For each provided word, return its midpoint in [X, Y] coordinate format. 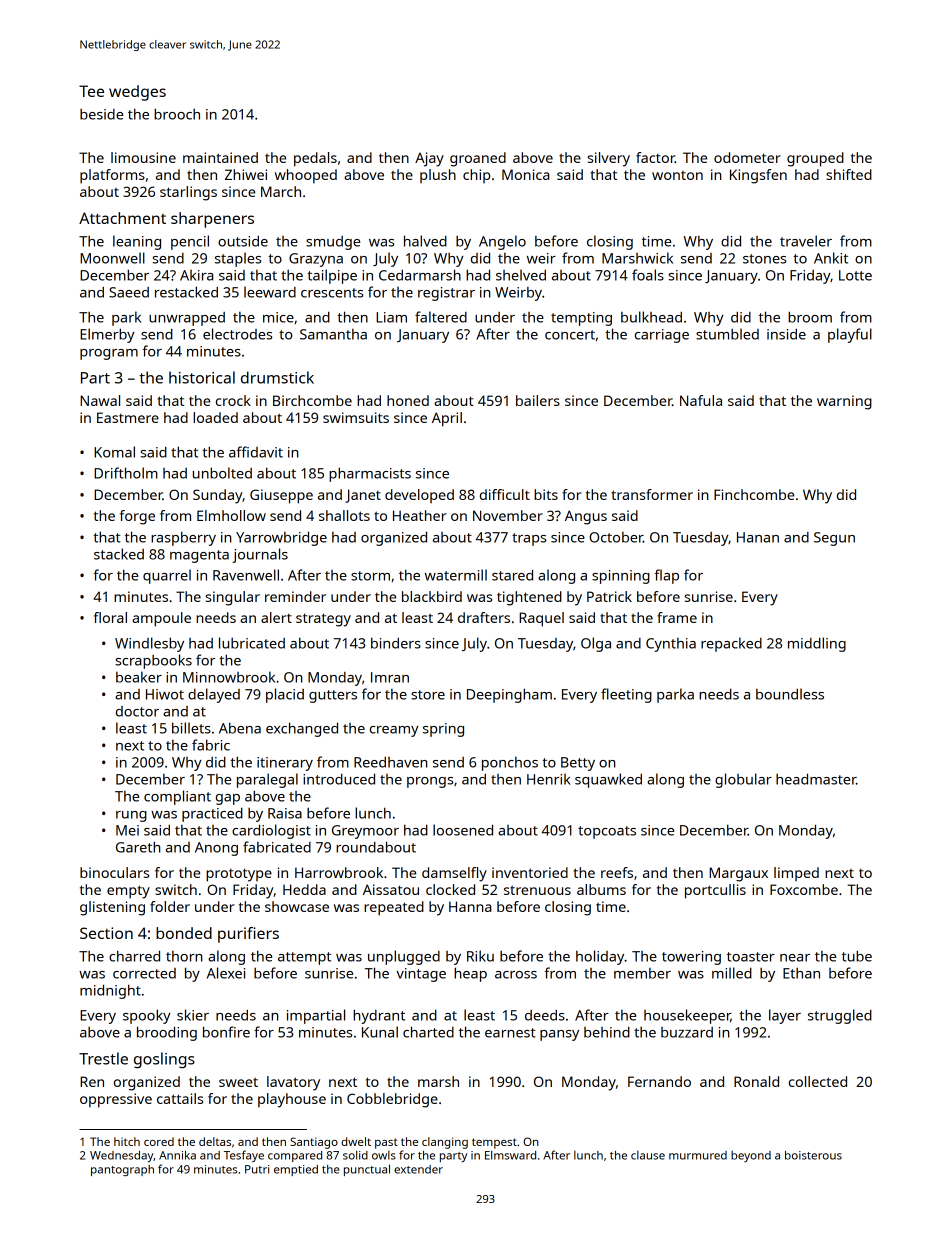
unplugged [404, 957]
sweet [238, 1082]
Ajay [429, 159]
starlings [188, 193]
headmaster [816, 779]
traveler [806, 241]
